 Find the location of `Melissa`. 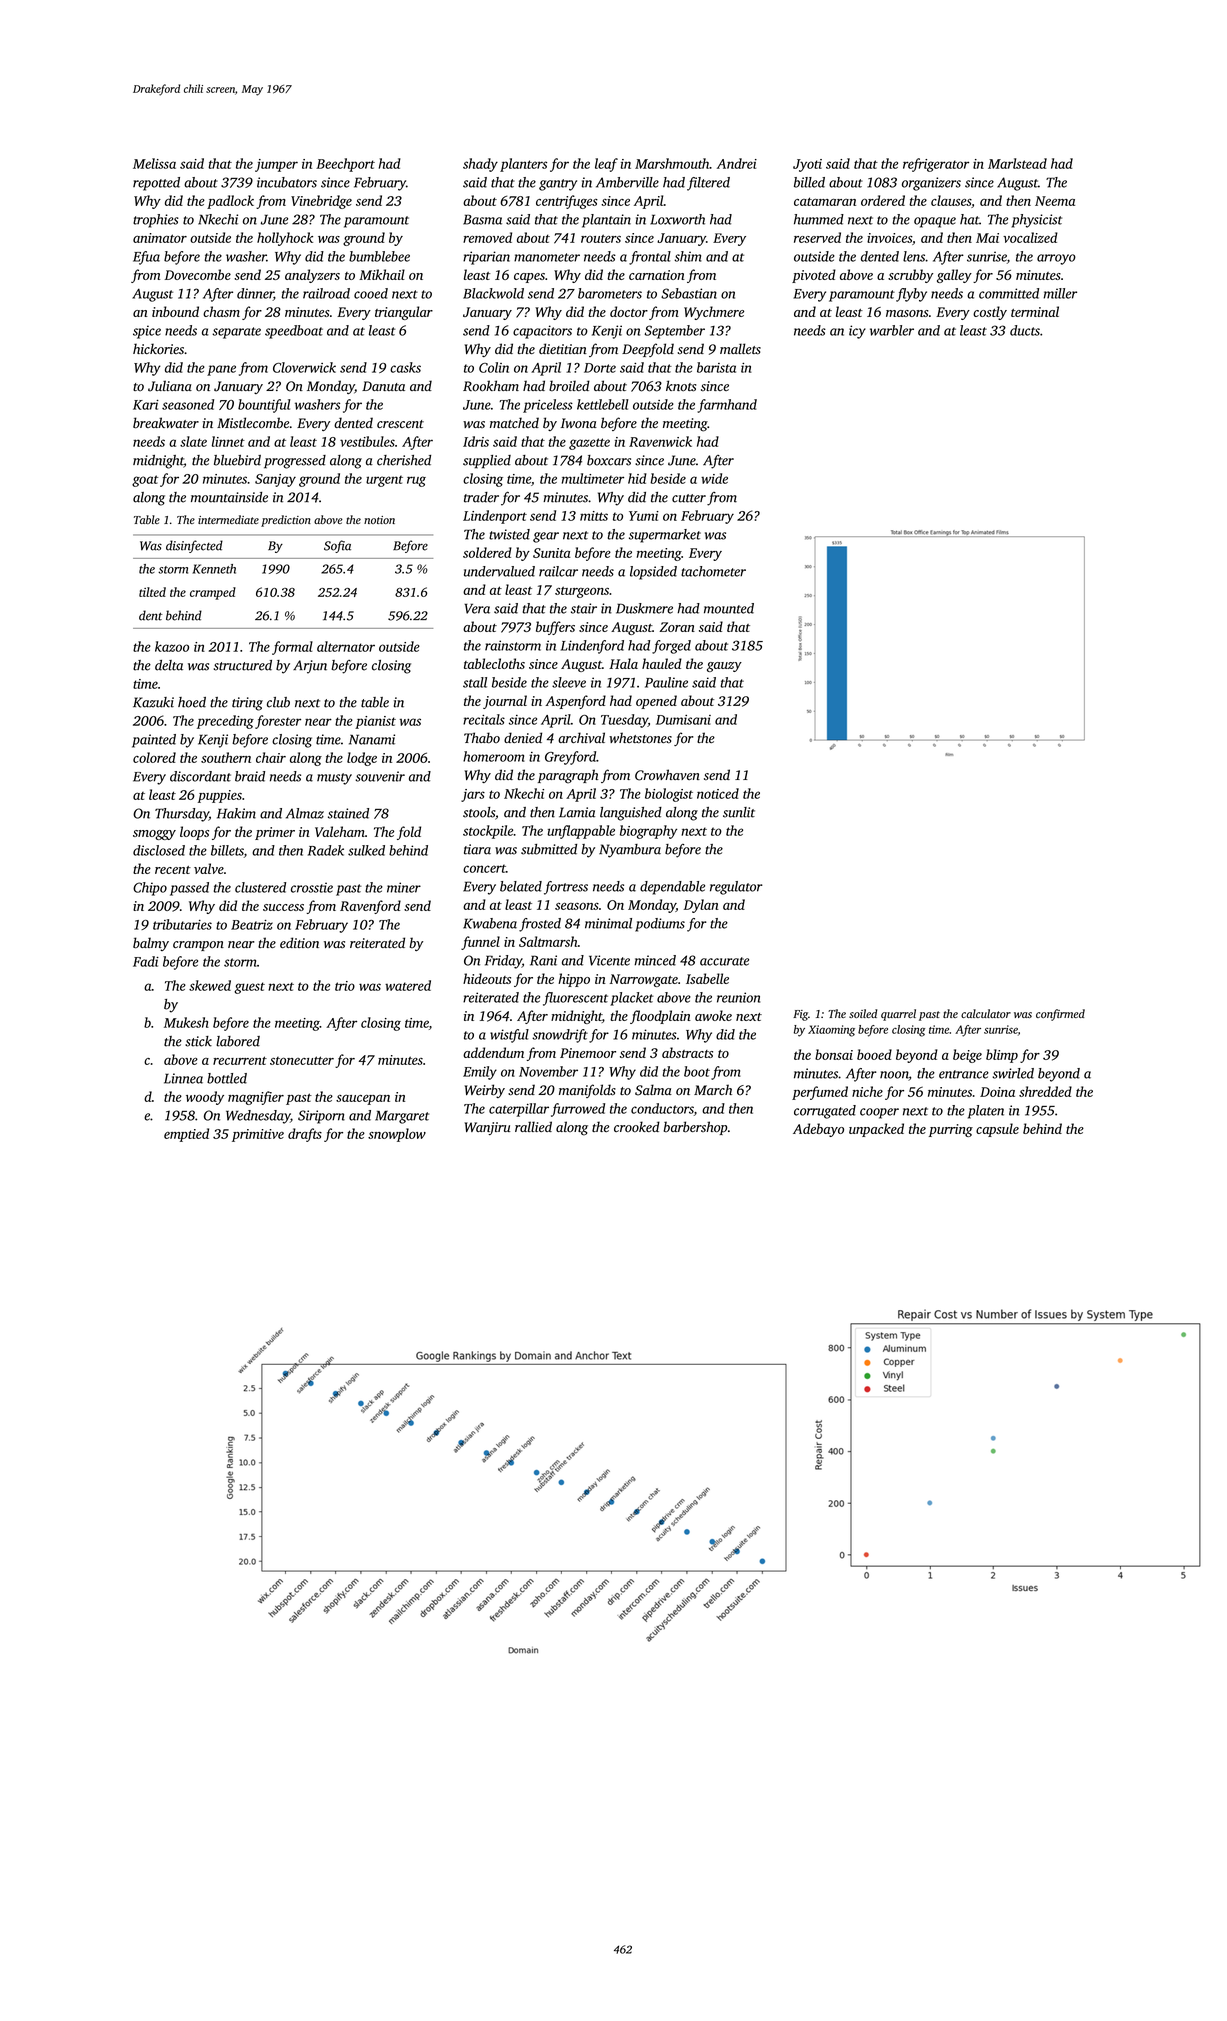

Melissa is located at coordinates (154, 163).
